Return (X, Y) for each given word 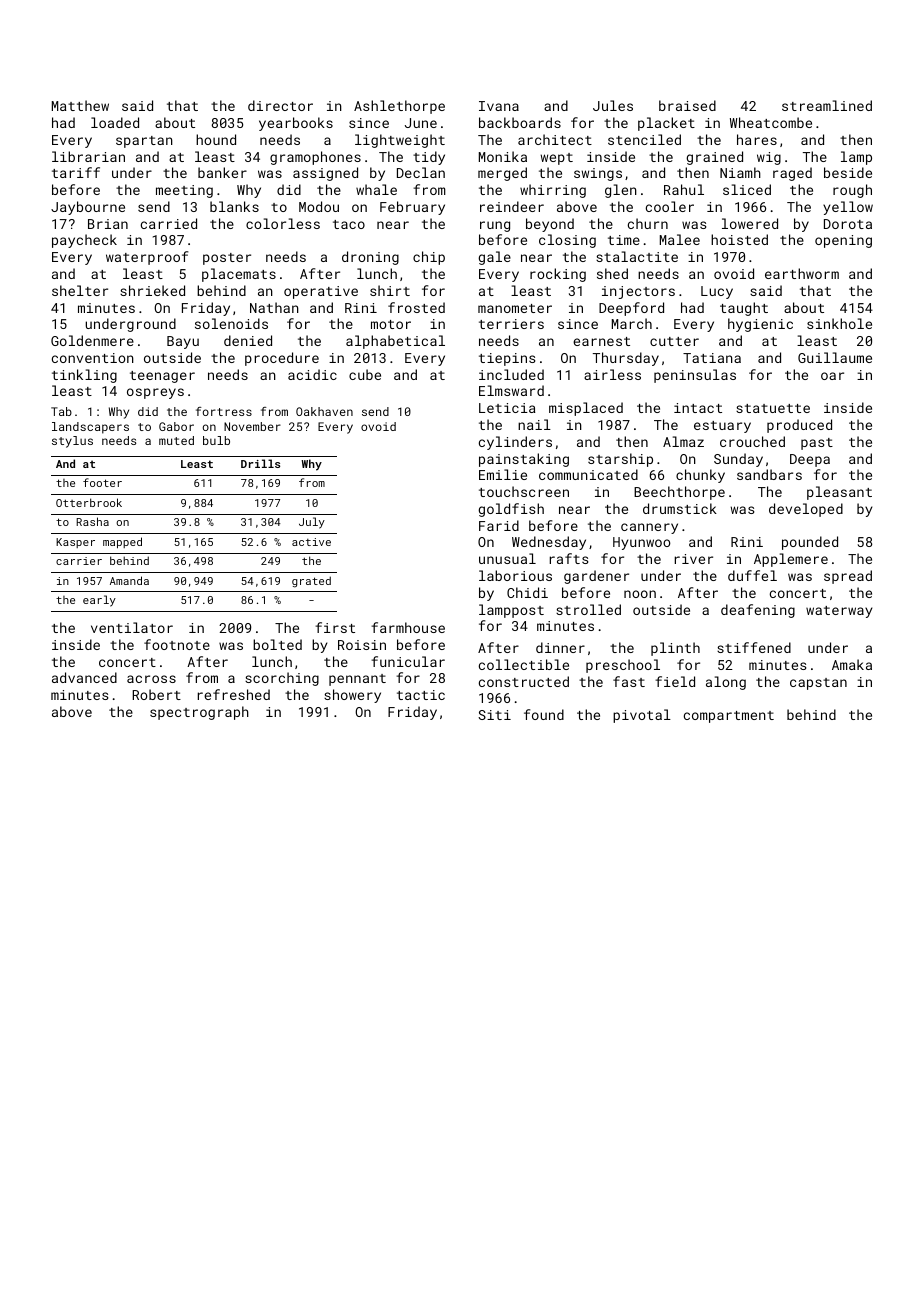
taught (744, 309)
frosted (416, 307)
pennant (357, 680)
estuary (722, 427)
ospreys (155, 393)
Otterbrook (89, 502)
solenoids (231, 323)
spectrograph (199, 713)
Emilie (503, 474)
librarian (88, 156)
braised (687, 105)
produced (799, 426)
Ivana (499, 106)
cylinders (515, 443)
